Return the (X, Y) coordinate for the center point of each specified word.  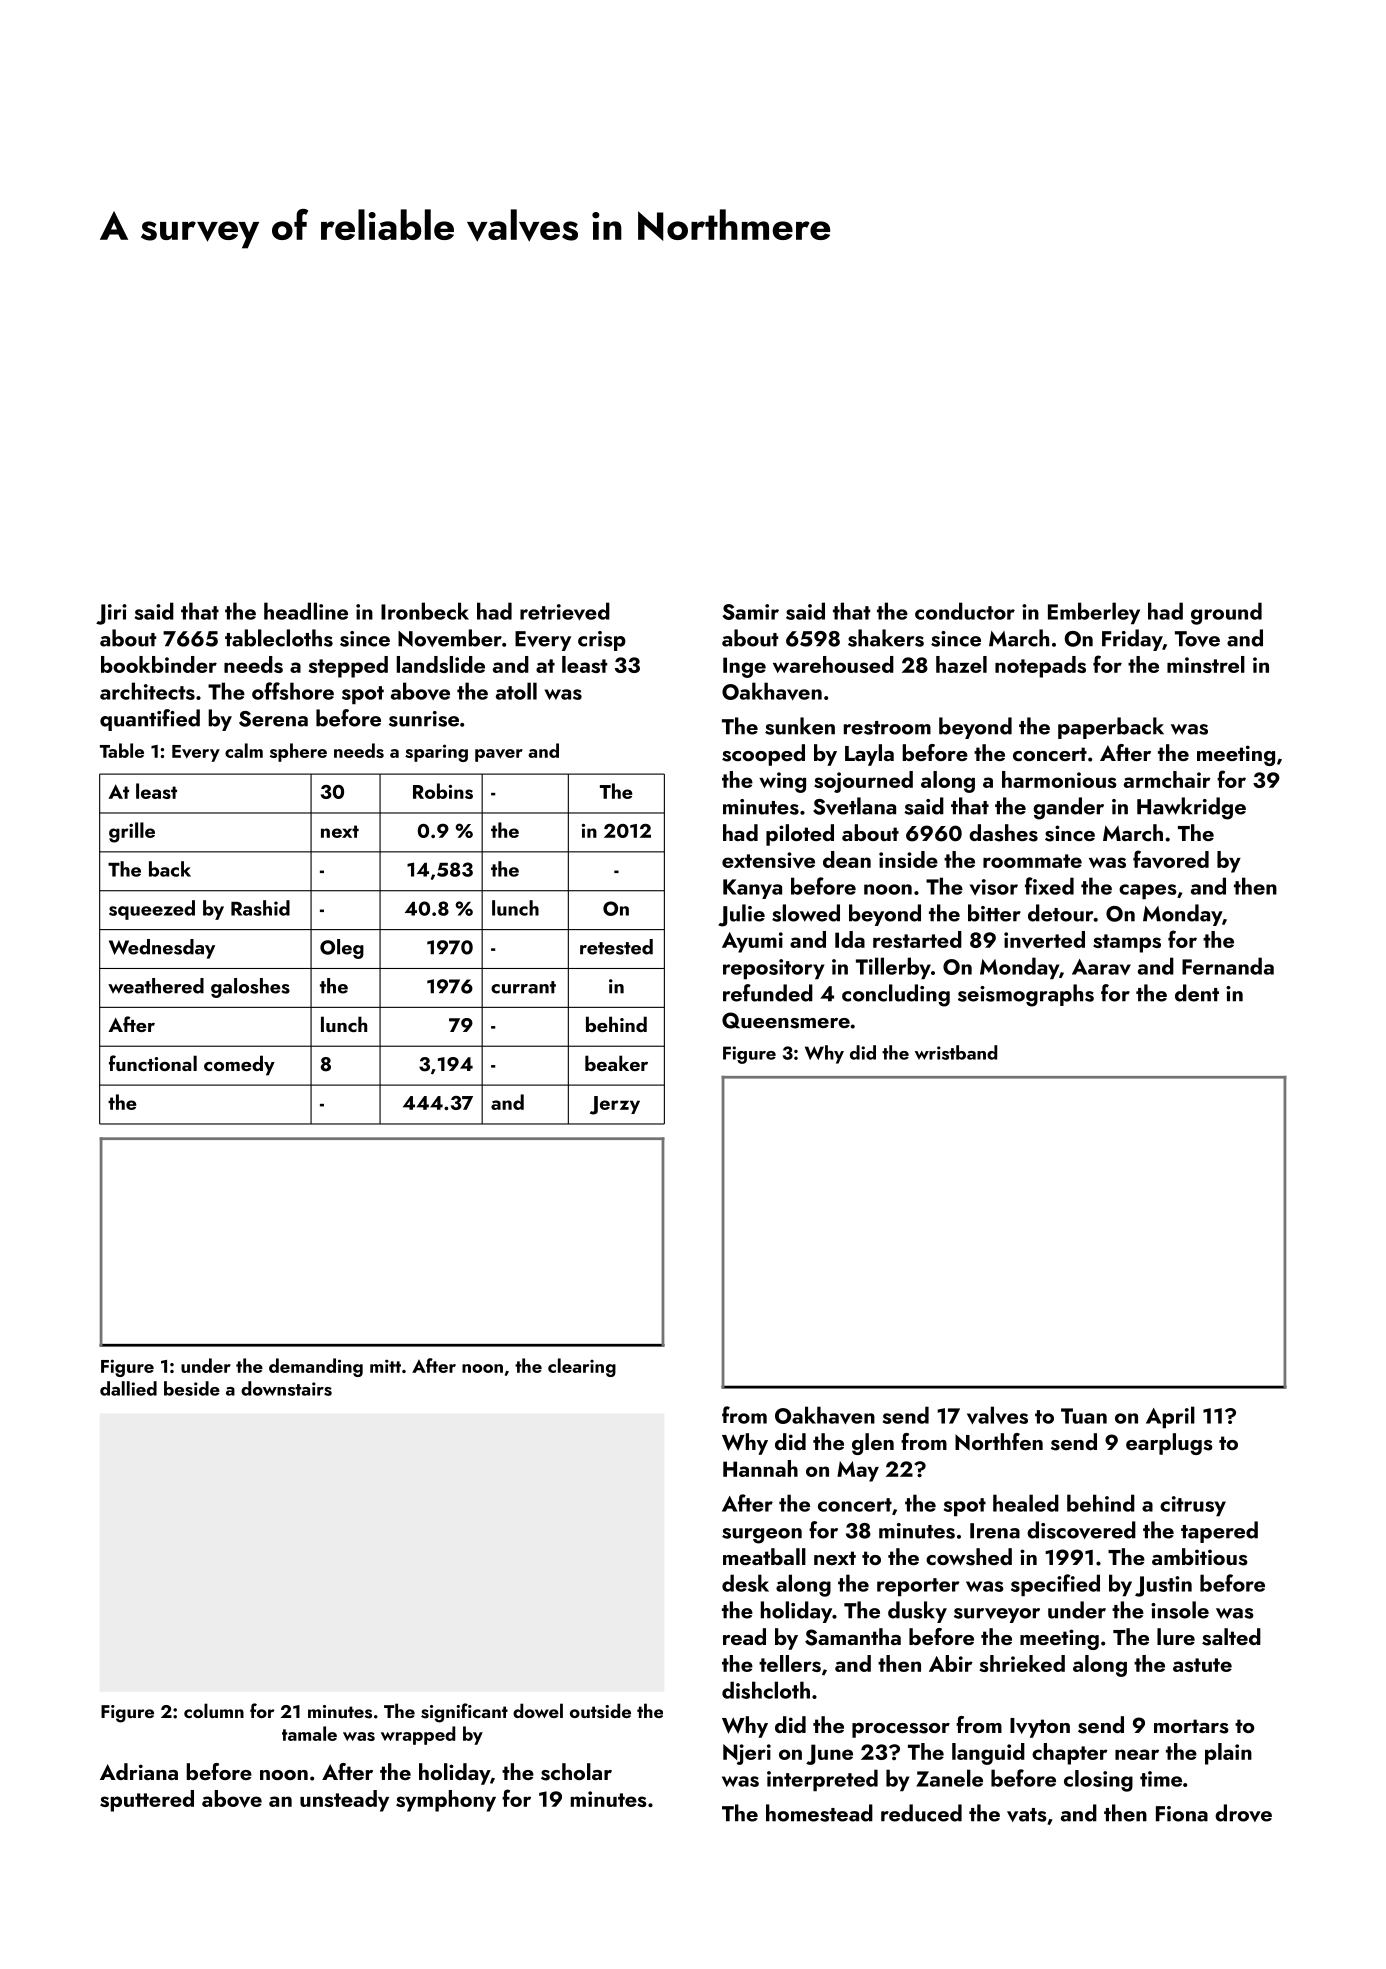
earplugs (1169, 1444)
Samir (750, 612)
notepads (1040, 667)
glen (873, 1444)
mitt (385, 1366)
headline (306, 611)
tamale (309, 1733)
